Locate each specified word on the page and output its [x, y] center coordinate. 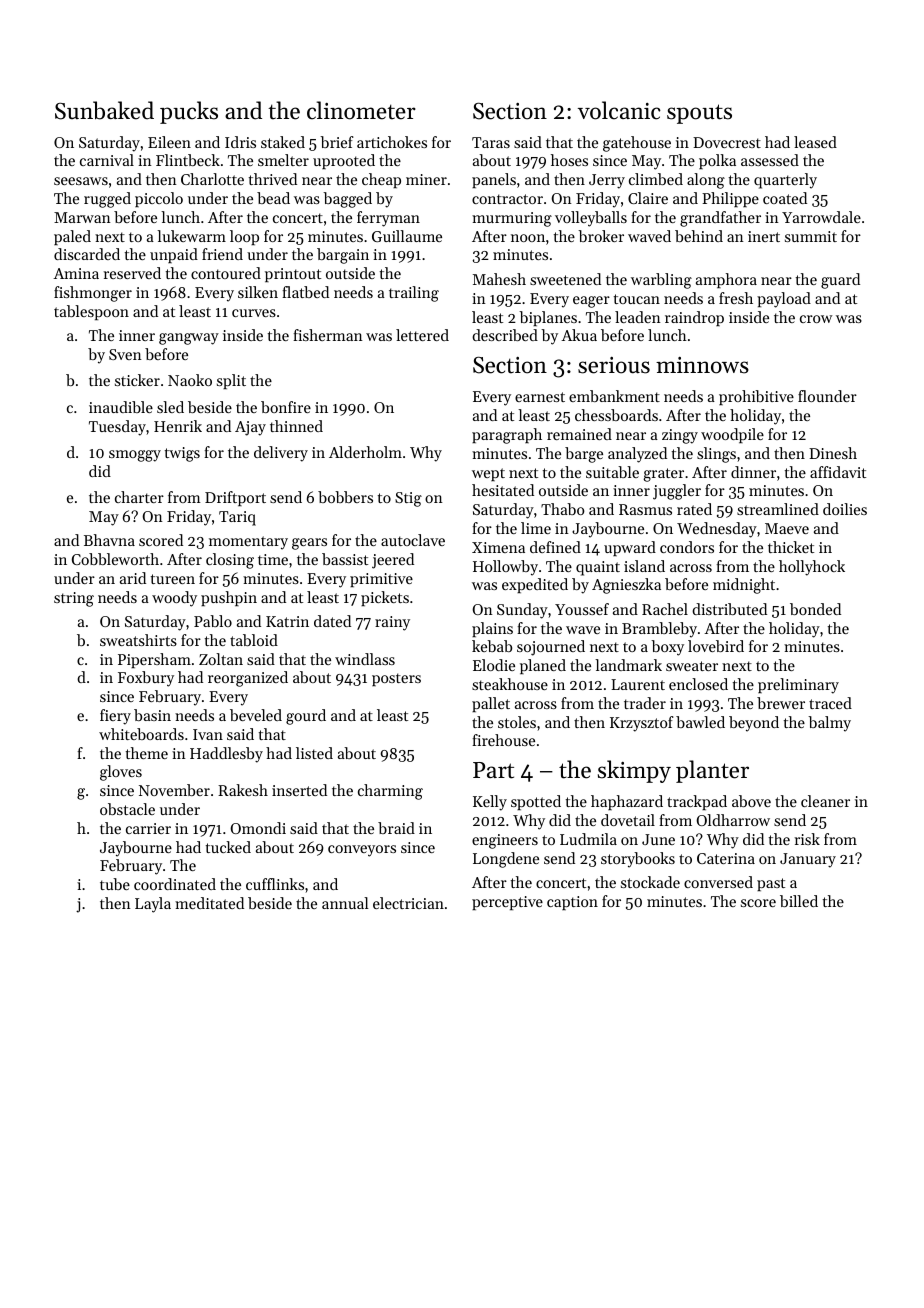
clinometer [361, 110]
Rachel [665, 609]
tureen [173, 579]
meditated [209, 903]
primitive [381, 580]
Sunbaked [104, 110]
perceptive [507, 903]
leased [815, 142]
